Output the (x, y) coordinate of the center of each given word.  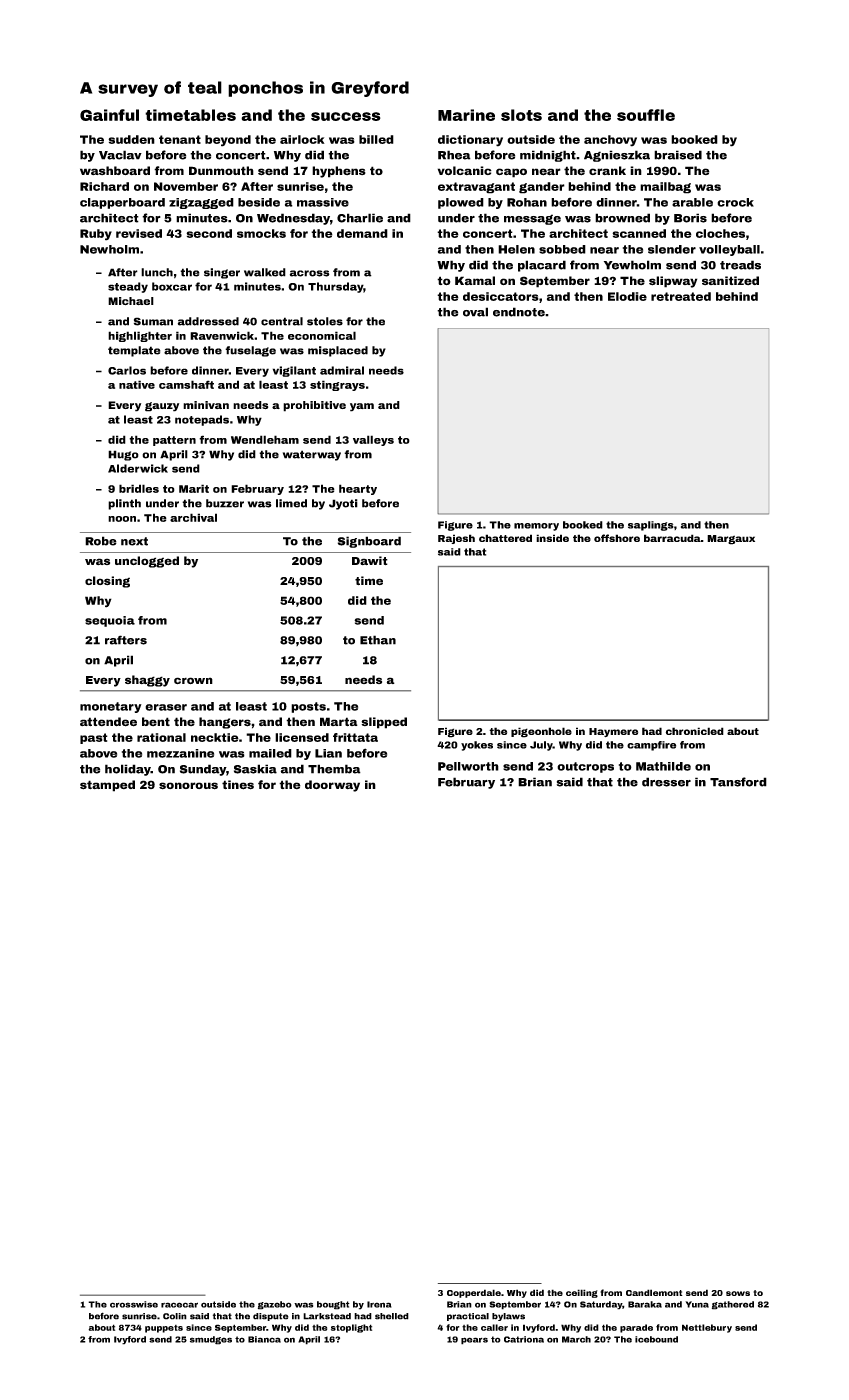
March (576, 1339)
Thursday (336, 287)
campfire (651, 746)
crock (735, 202)
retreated (681, 296)
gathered (733, 1305)
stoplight (351, 1328)
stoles (325, 321)
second (209, 233)
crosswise (134, 1304)
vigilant (294, 371)
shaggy (147, 681)
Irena (379, 1304)
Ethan (378, 640)
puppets (164, 1329)
